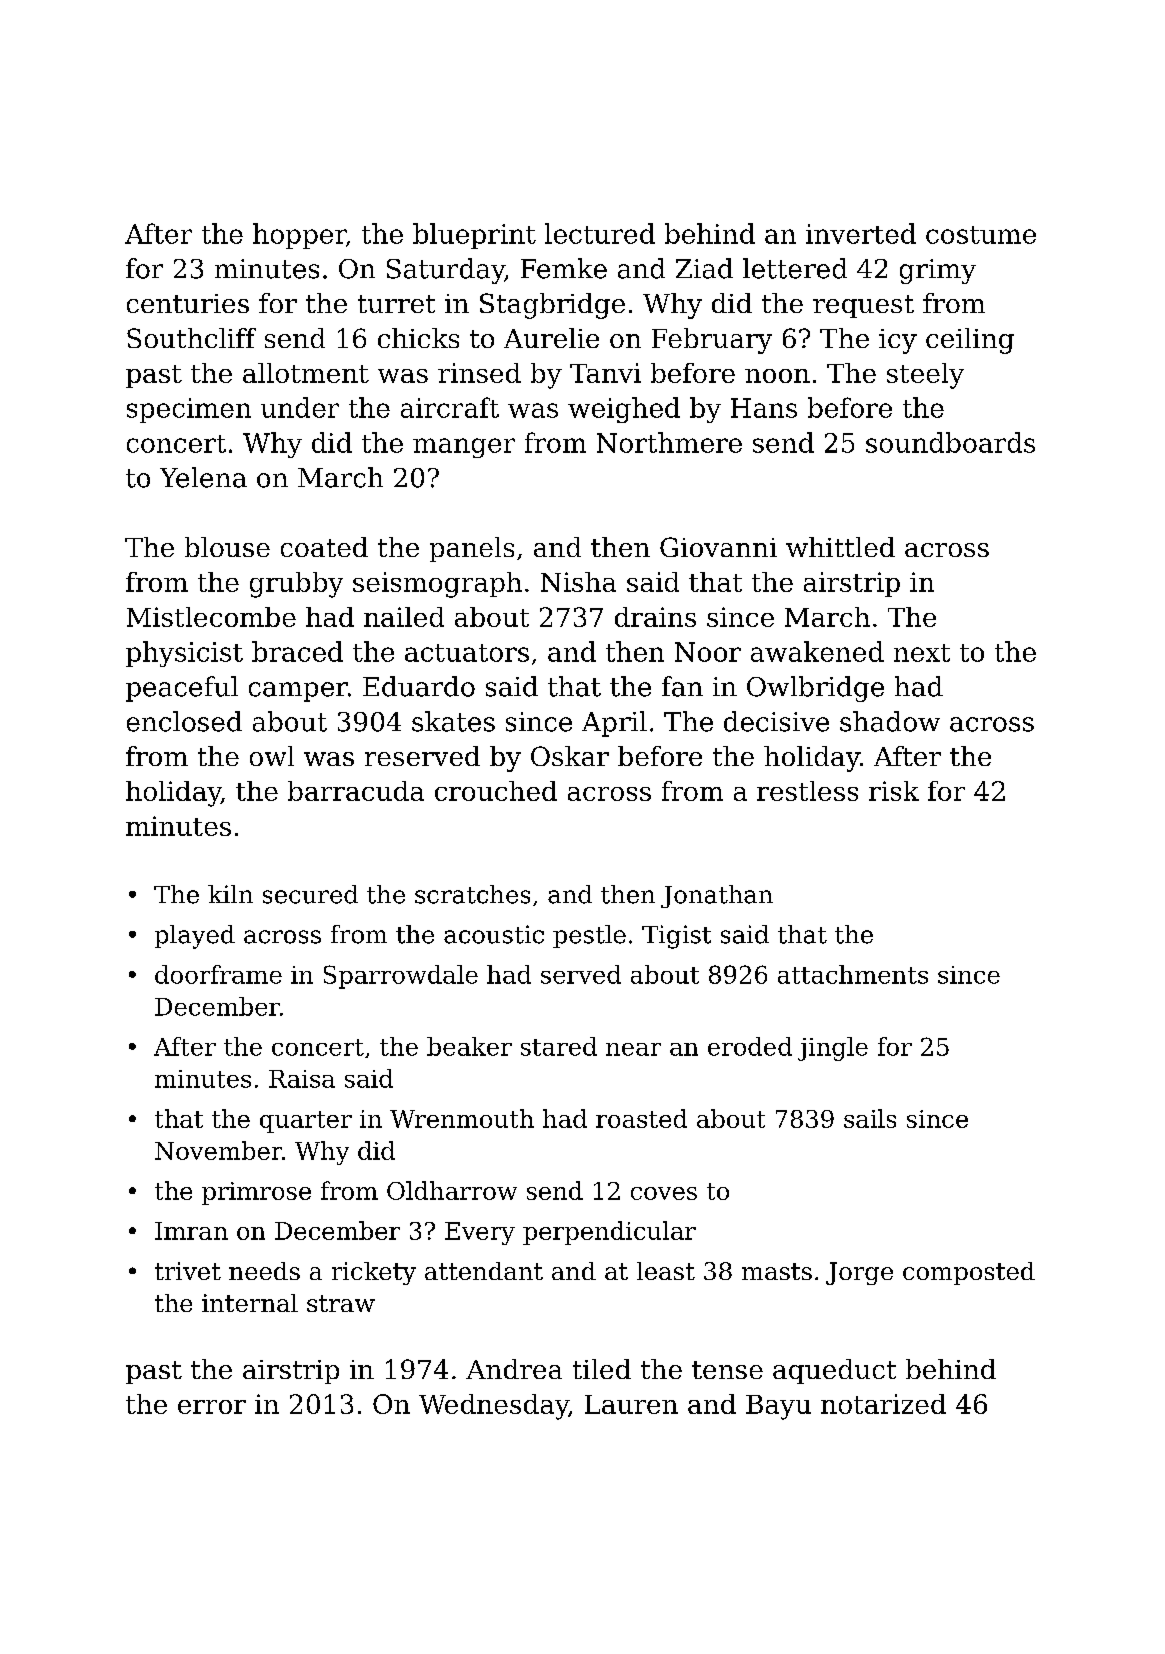  What do you see at coordinates (834, 1371) in the image?
I see `aqueduct` at bounding box center [834, 1371].
